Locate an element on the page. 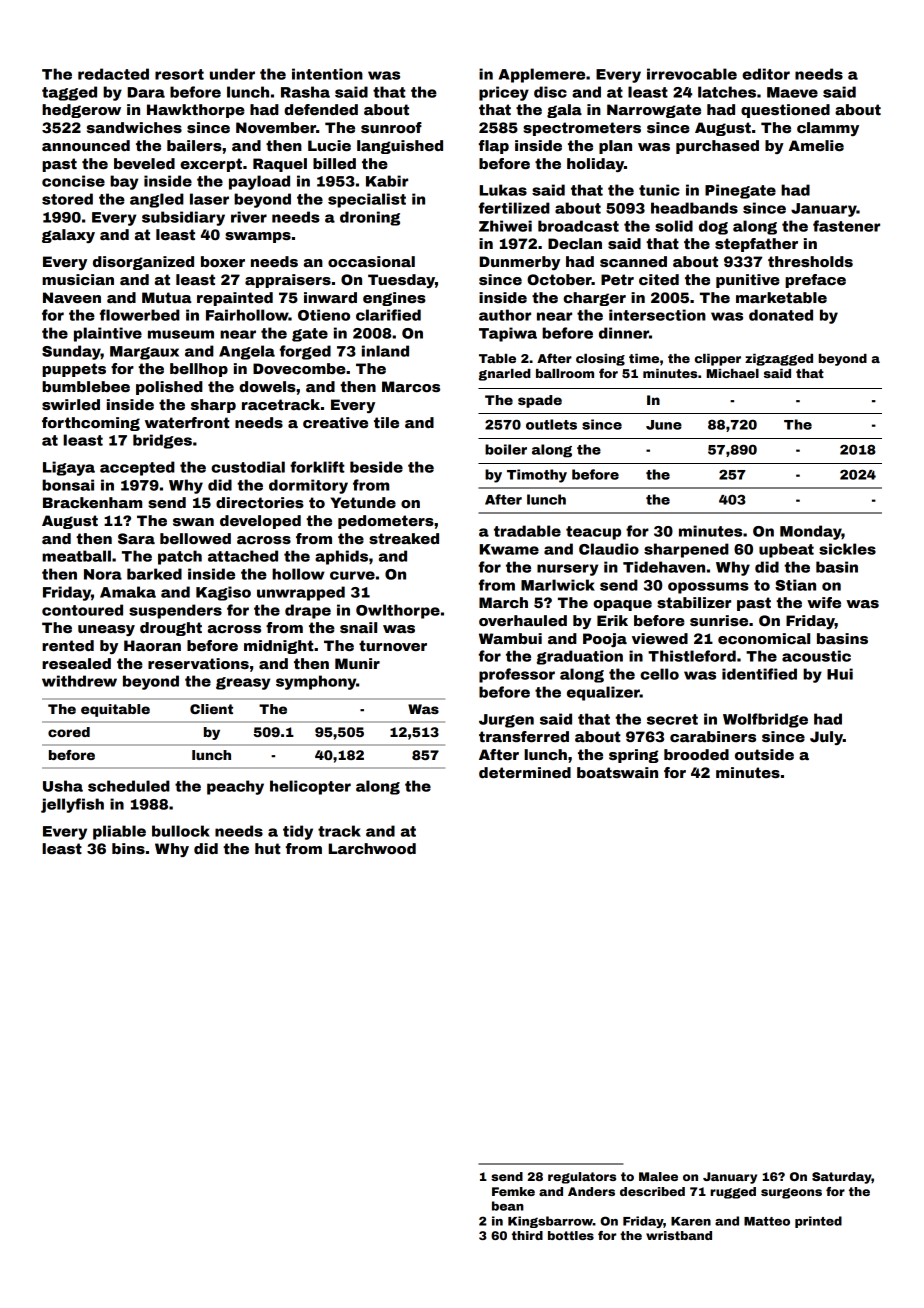  bean is located at coordinates (508, 1206).
